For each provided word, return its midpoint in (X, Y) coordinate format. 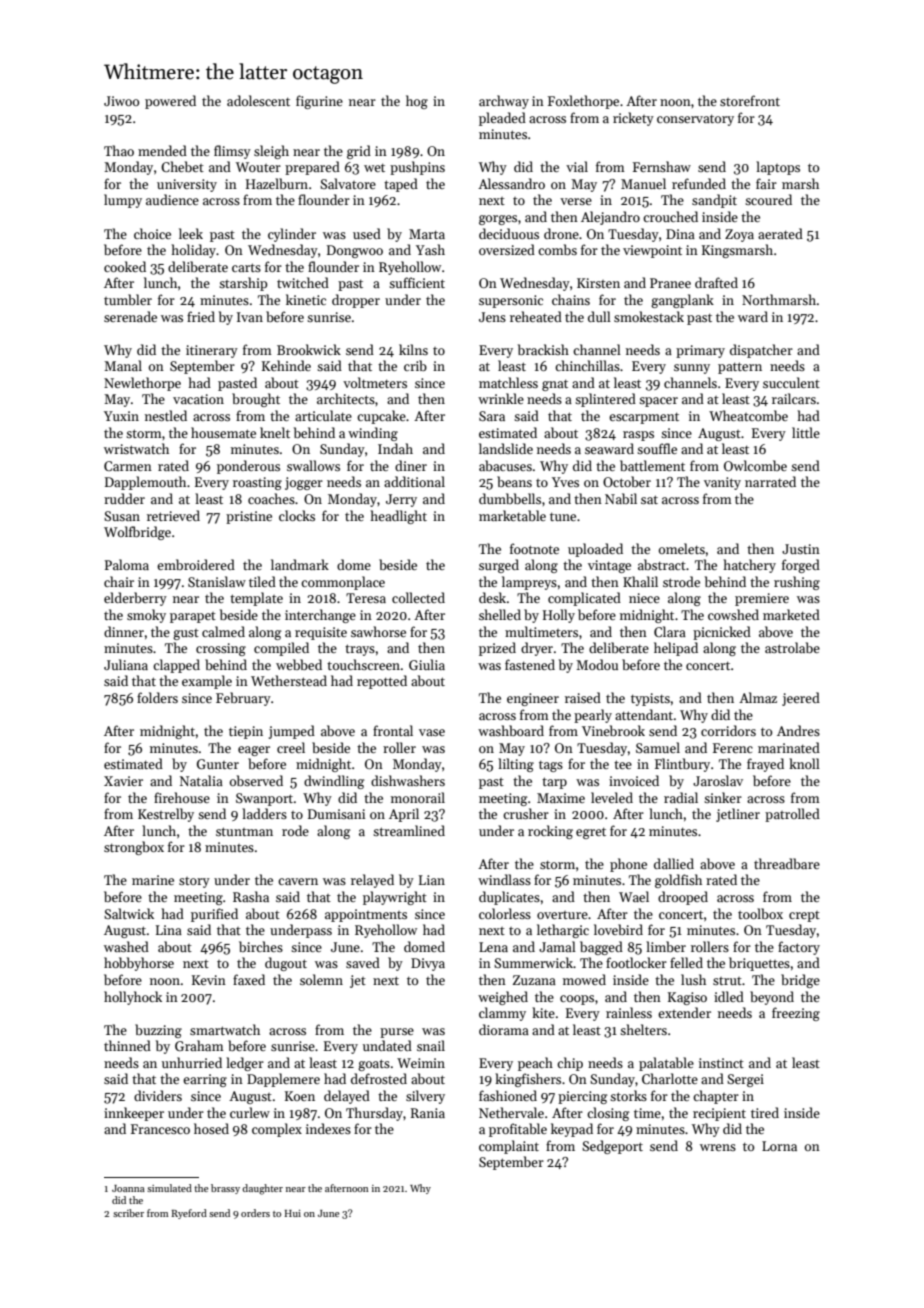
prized (497, 649)
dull (599, 316)
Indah (395, 448)
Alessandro (511, 183)
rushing (797, 583)
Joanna (128, 1188)
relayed (372, 881)
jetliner (738, 815)
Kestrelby (166, 815)
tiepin (246, 732)
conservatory (695, 120)
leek (191, 233)
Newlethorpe (142, 384)
